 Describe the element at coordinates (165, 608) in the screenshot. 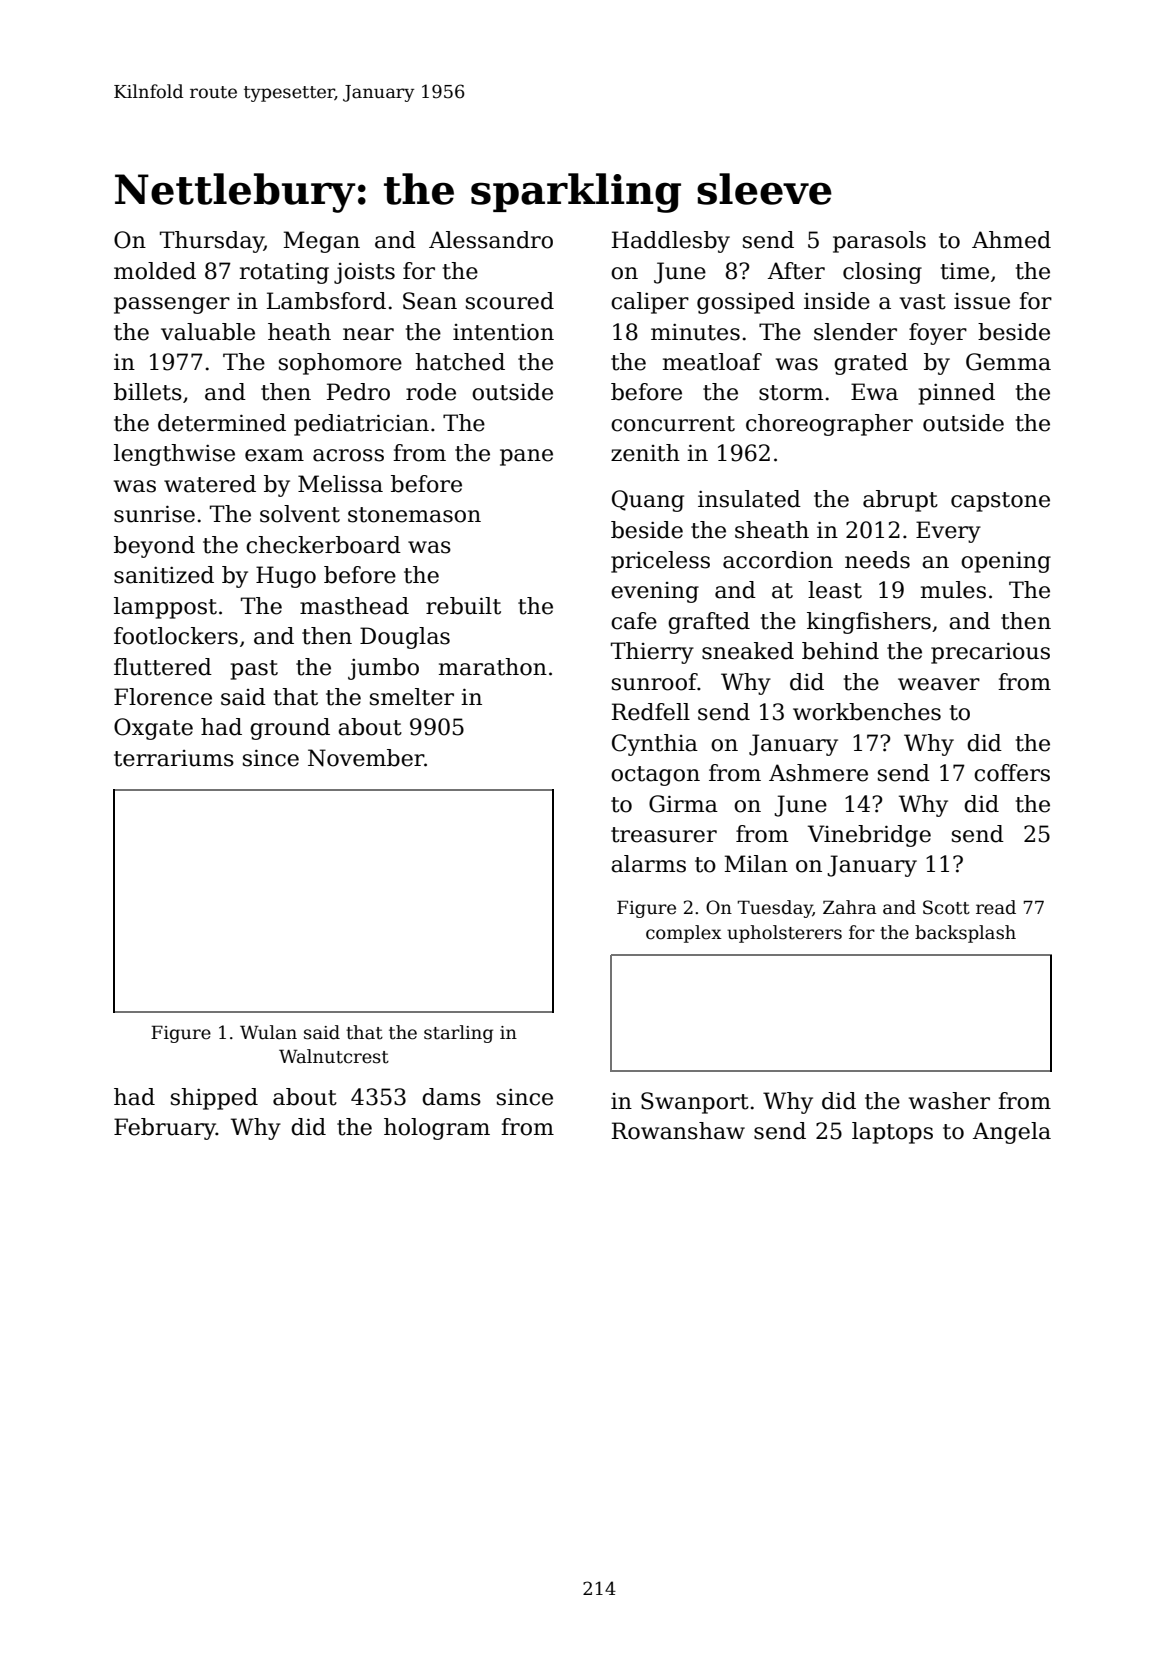

I see `lamppost` at that location.
